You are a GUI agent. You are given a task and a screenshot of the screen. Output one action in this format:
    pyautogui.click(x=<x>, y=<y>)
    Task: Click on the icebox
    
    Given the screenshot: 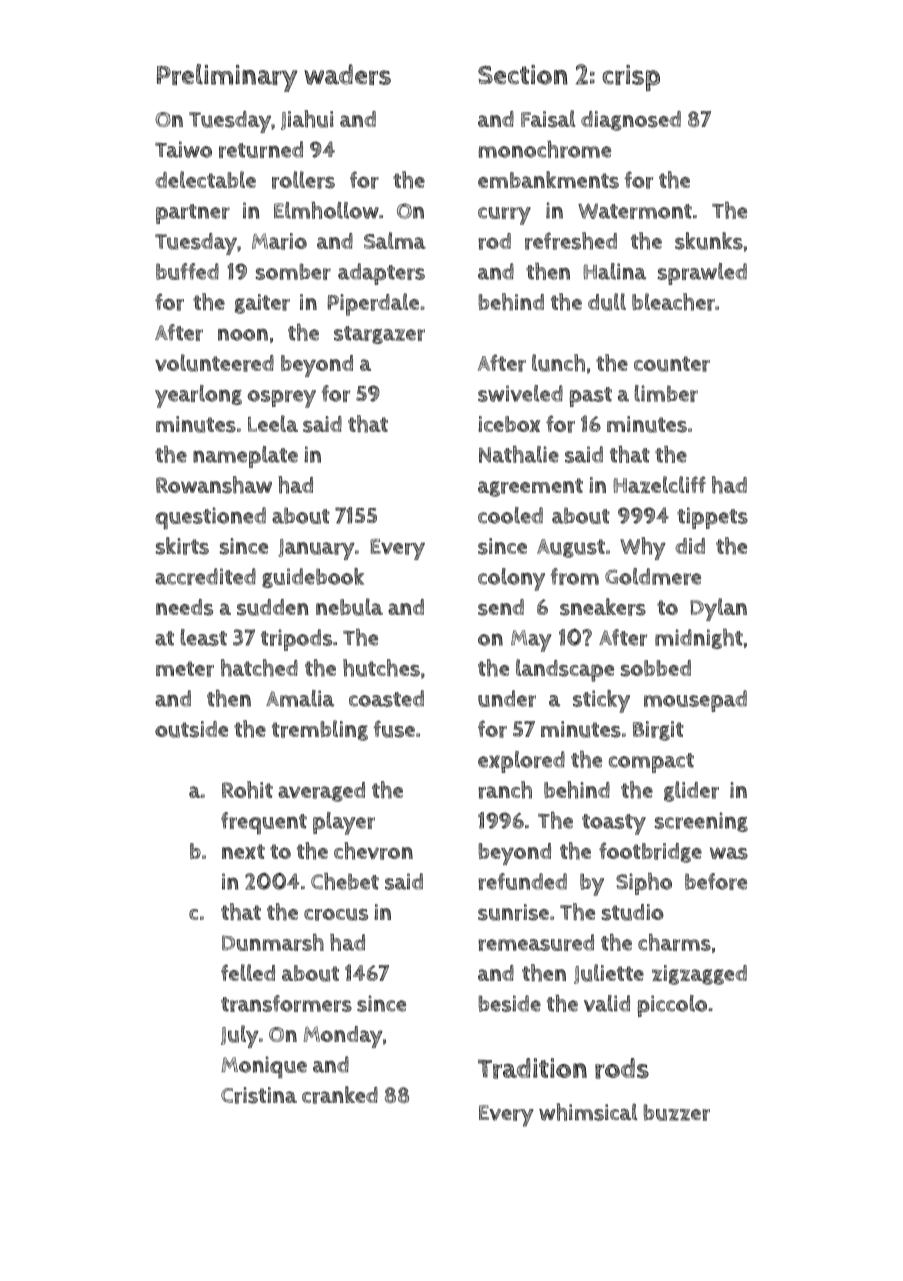 What is the action you would take?
    pyautogui.click(x=509, y=424)
